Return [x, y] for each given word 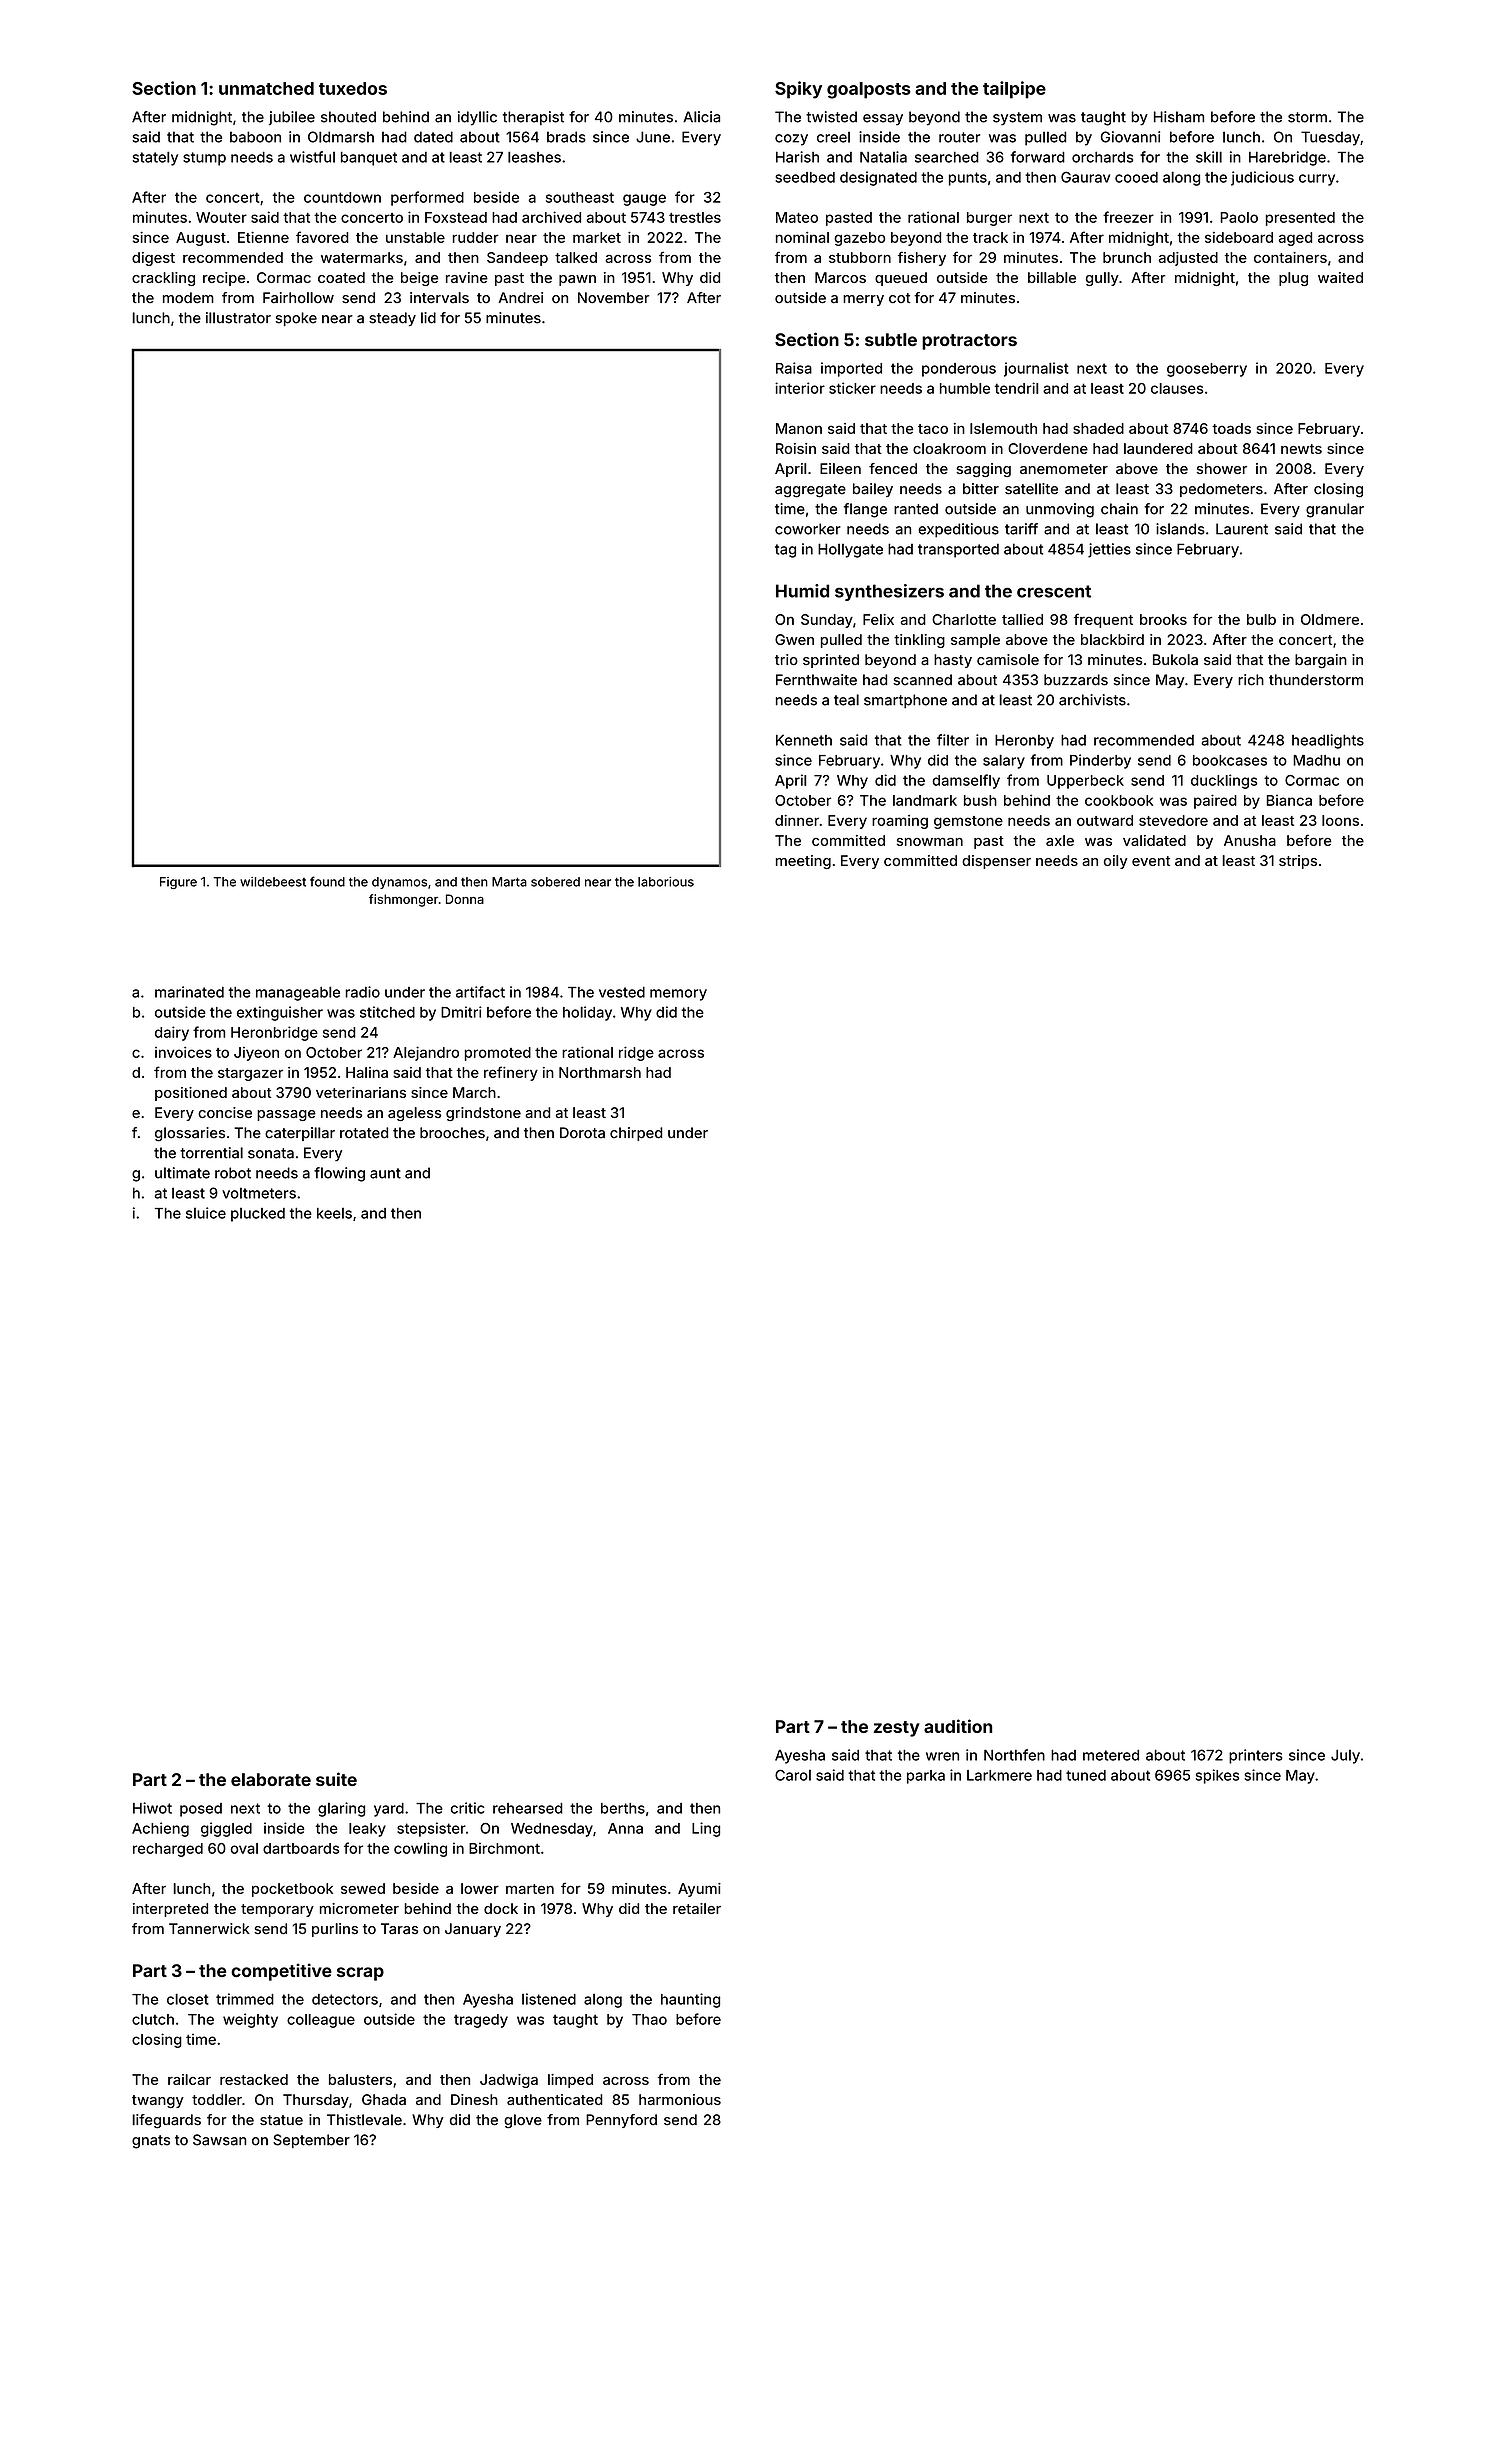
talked [576, 257]
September [311, 2141]
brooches [452, 1133]
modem [188, 298]
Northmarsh [600, 1072]
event [1151, 861]
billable [1052, 277]
